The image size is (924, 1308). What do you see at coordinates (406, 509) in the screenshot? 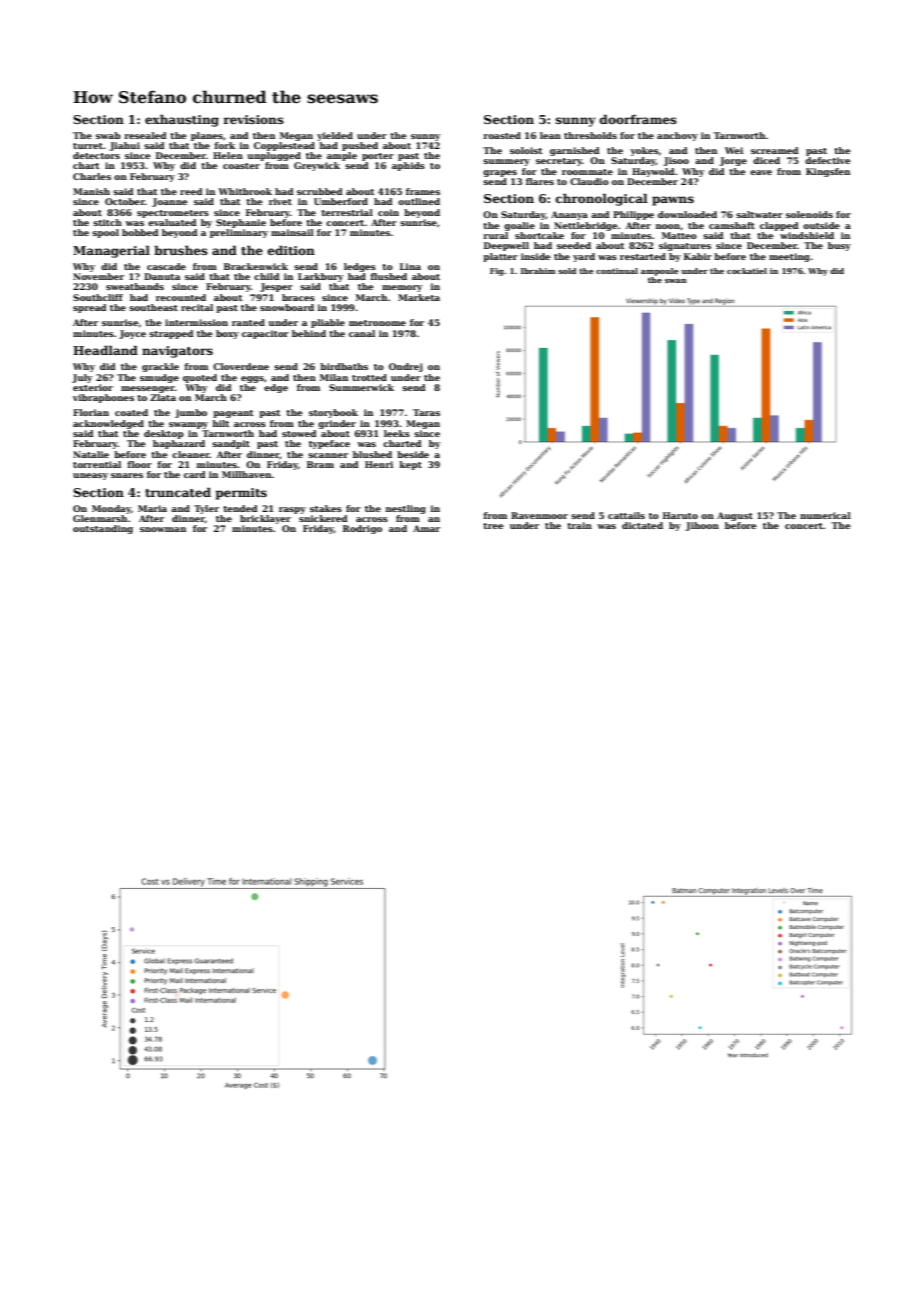
I see `nestling` at bounding box center [406, 509].
